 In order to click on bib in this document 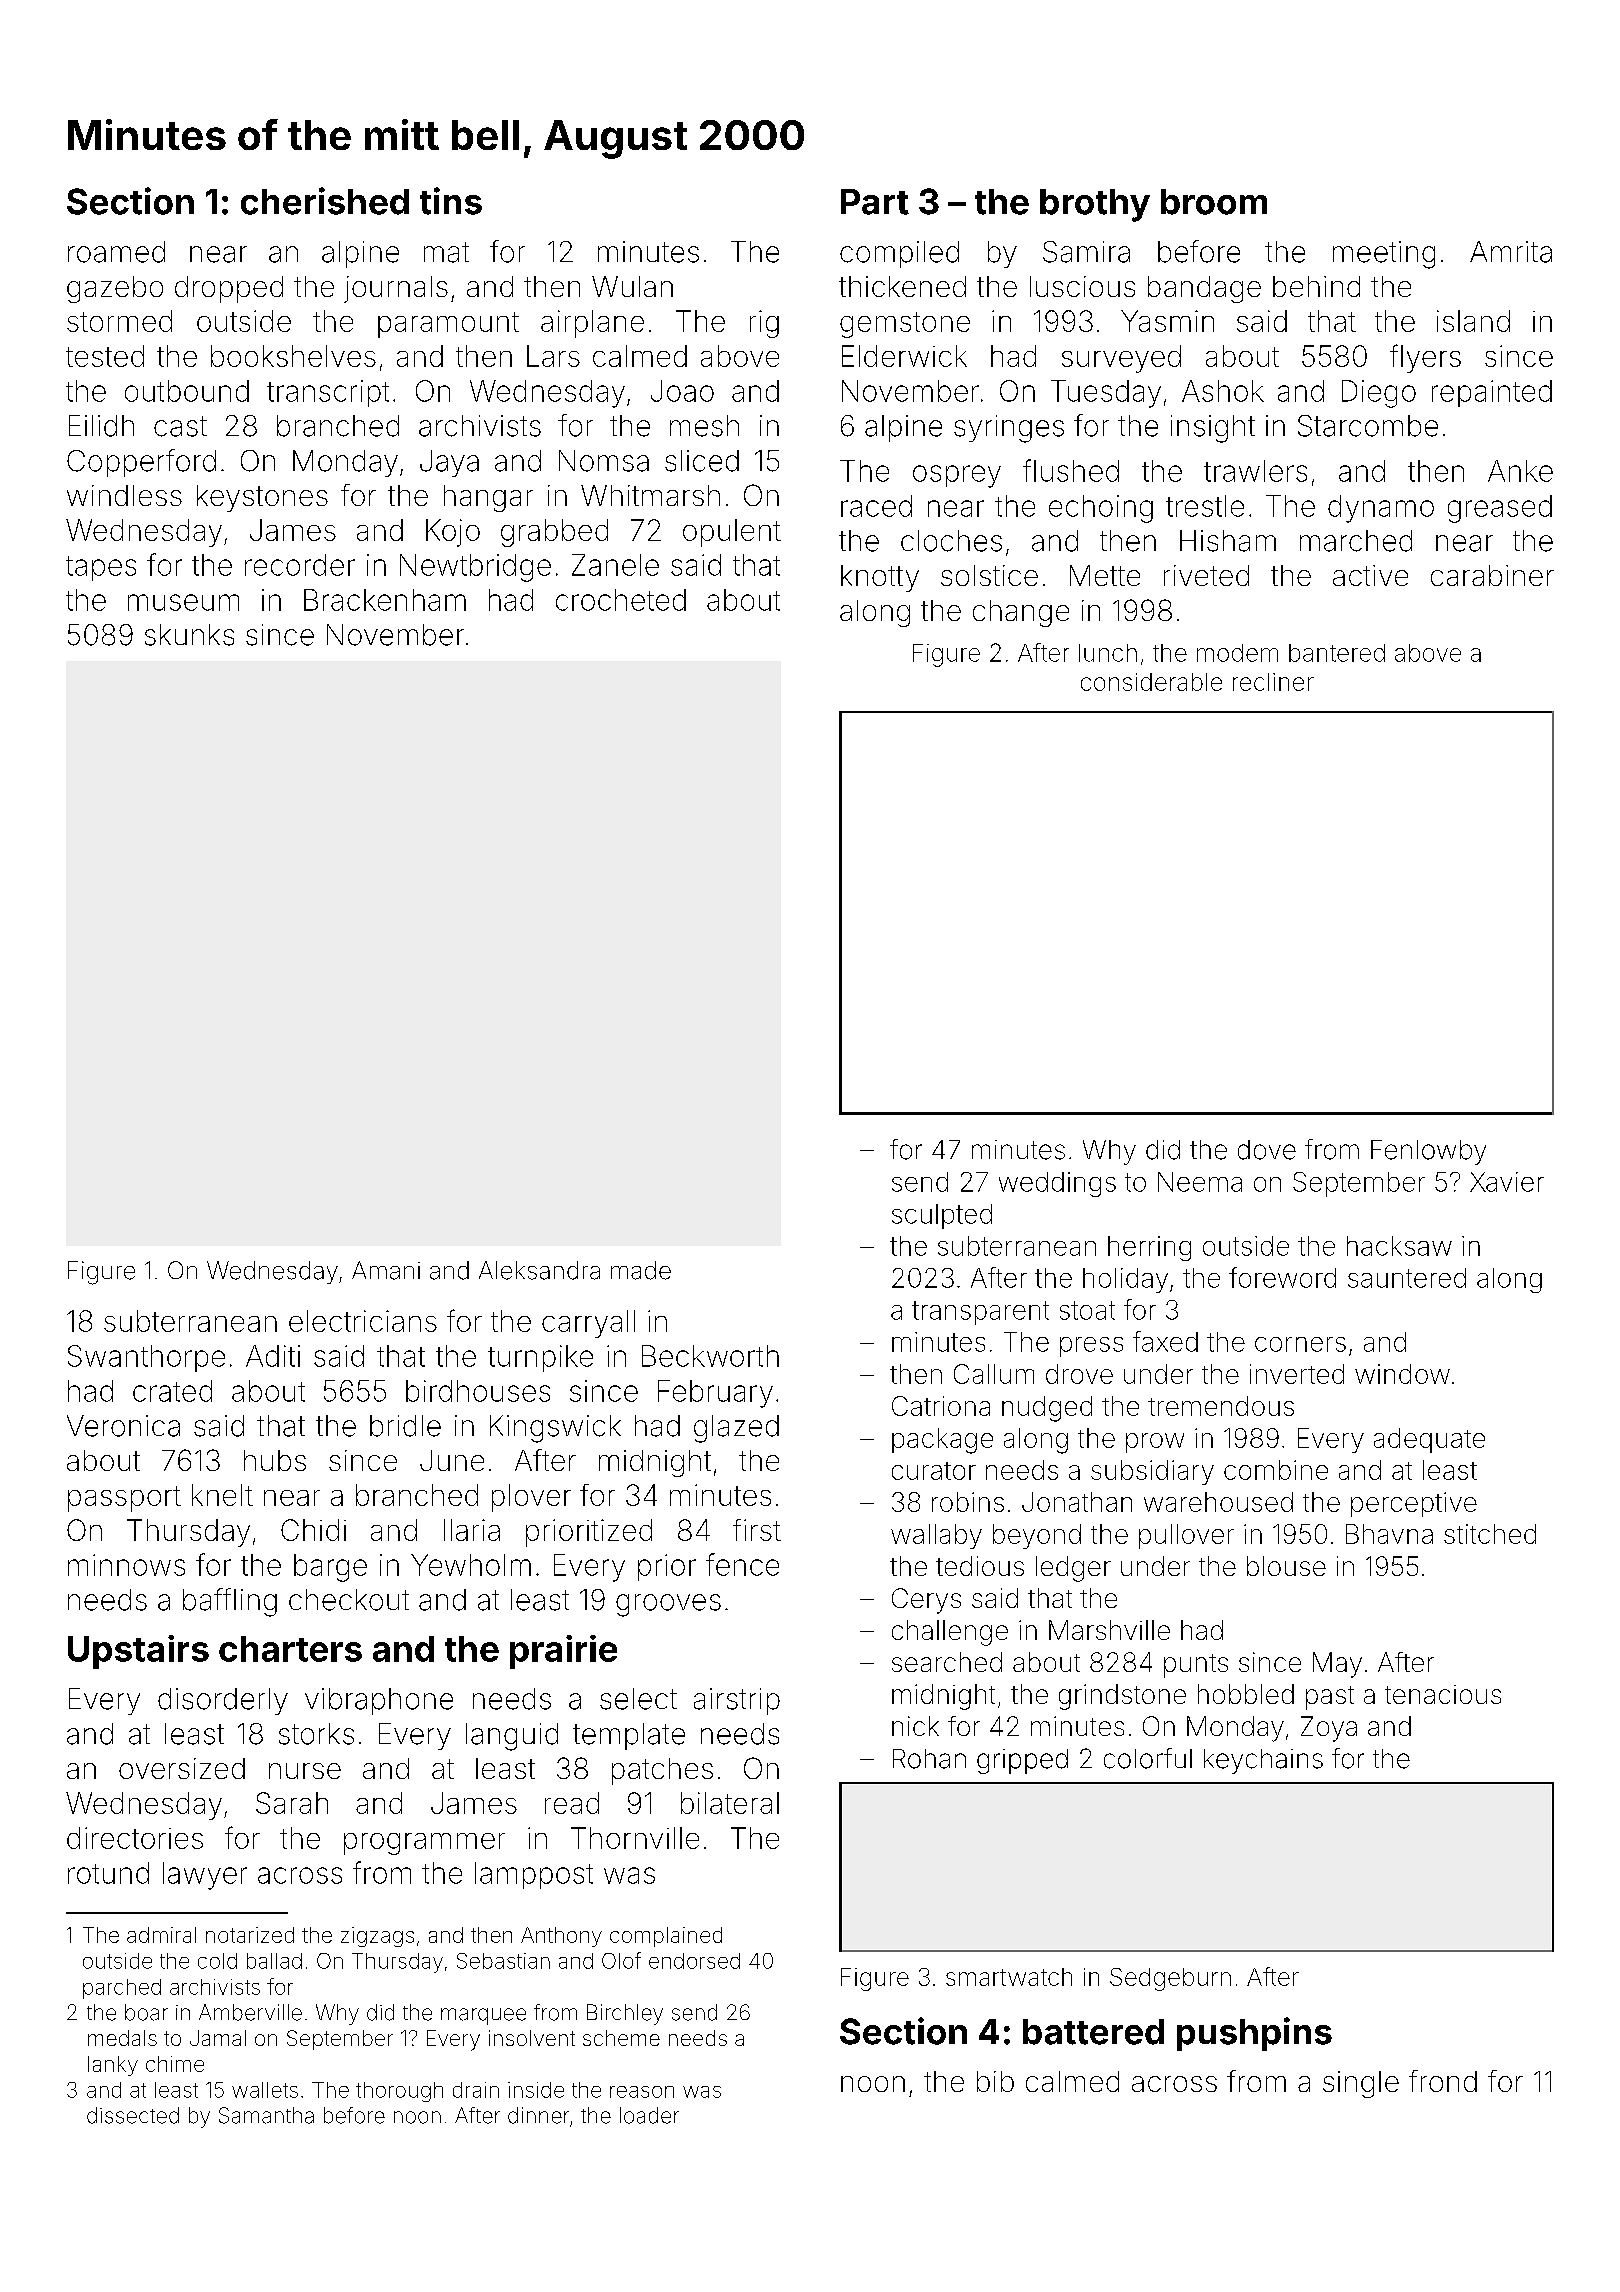, I will do `click(995, 2081)`.
